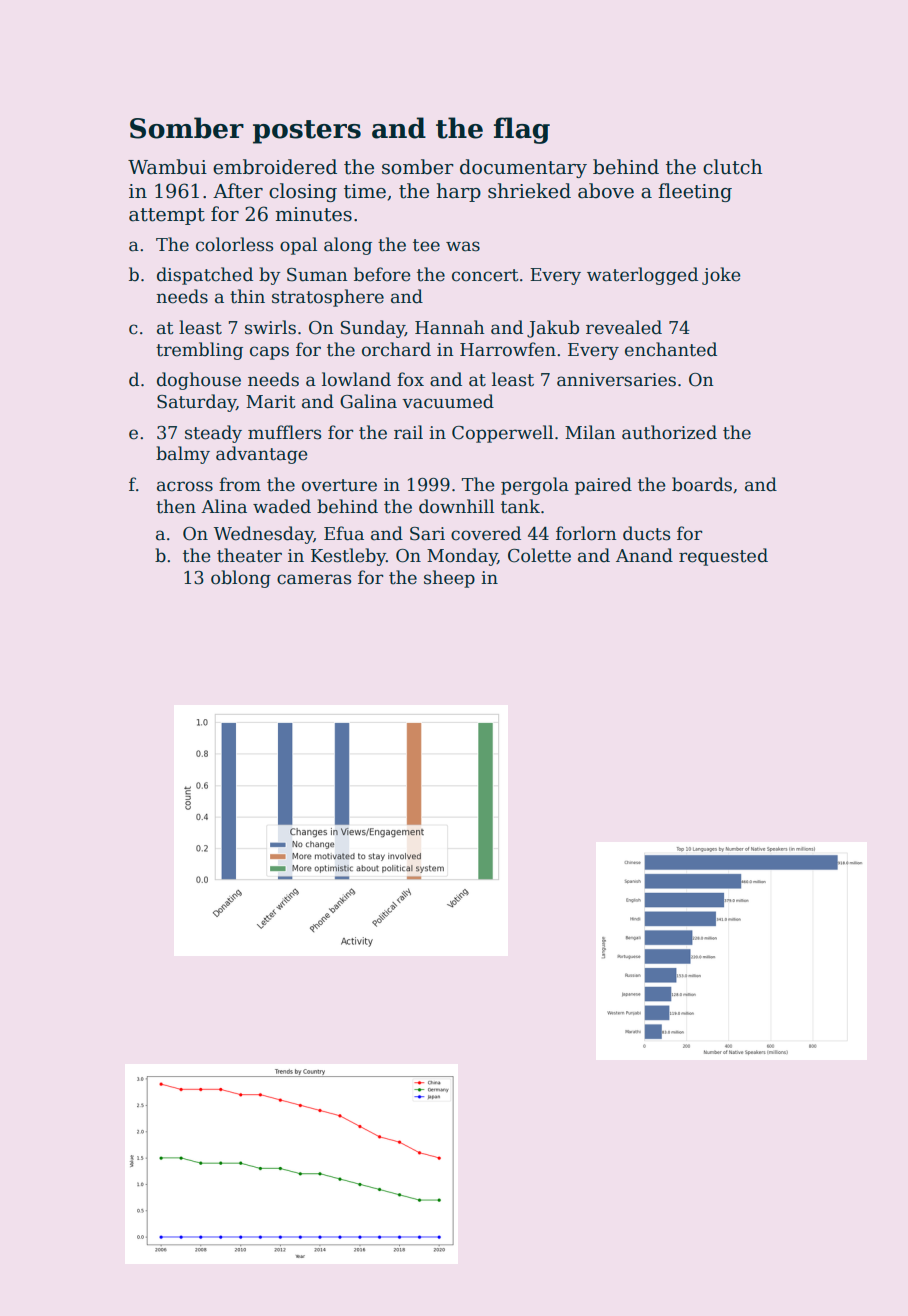 The image size is (908, 1316). Describe the element at coordinates (382, 274) in the screenshot. I see `before` at that location.
